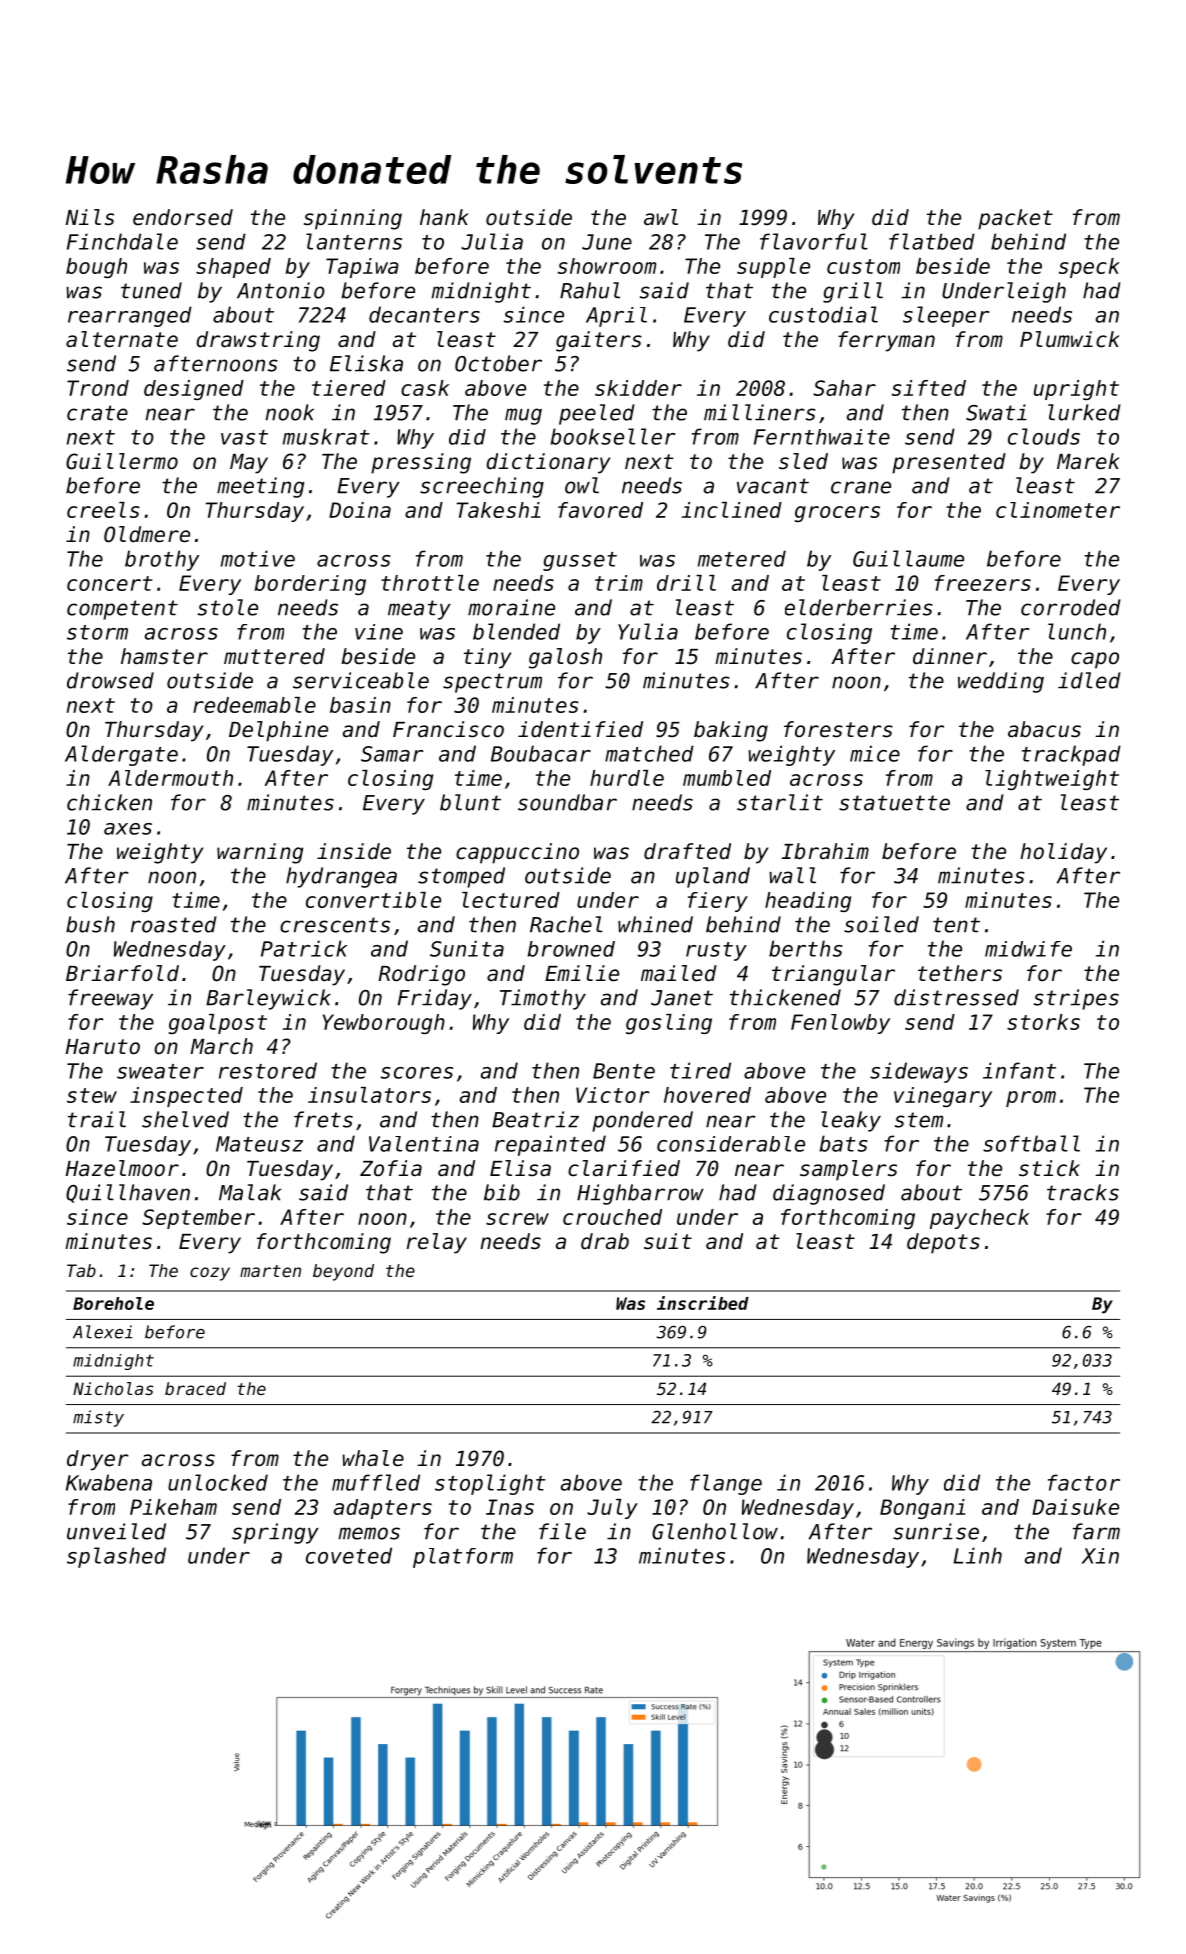  What do you see at coordinates (391, 1168) in the page?
I see `Zofia` at bounding box center [391, 1168].
